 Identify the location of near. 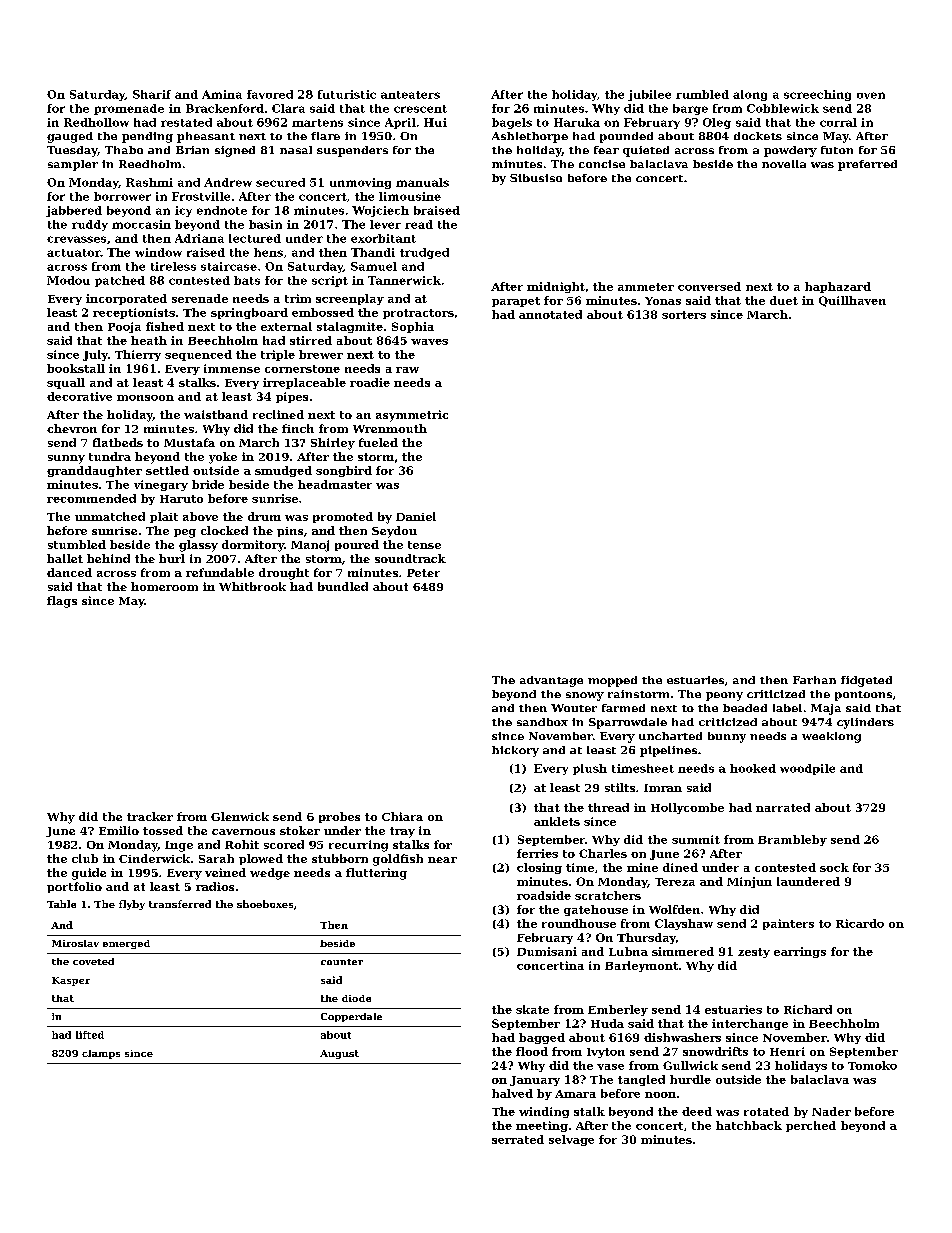
(442, 860).
